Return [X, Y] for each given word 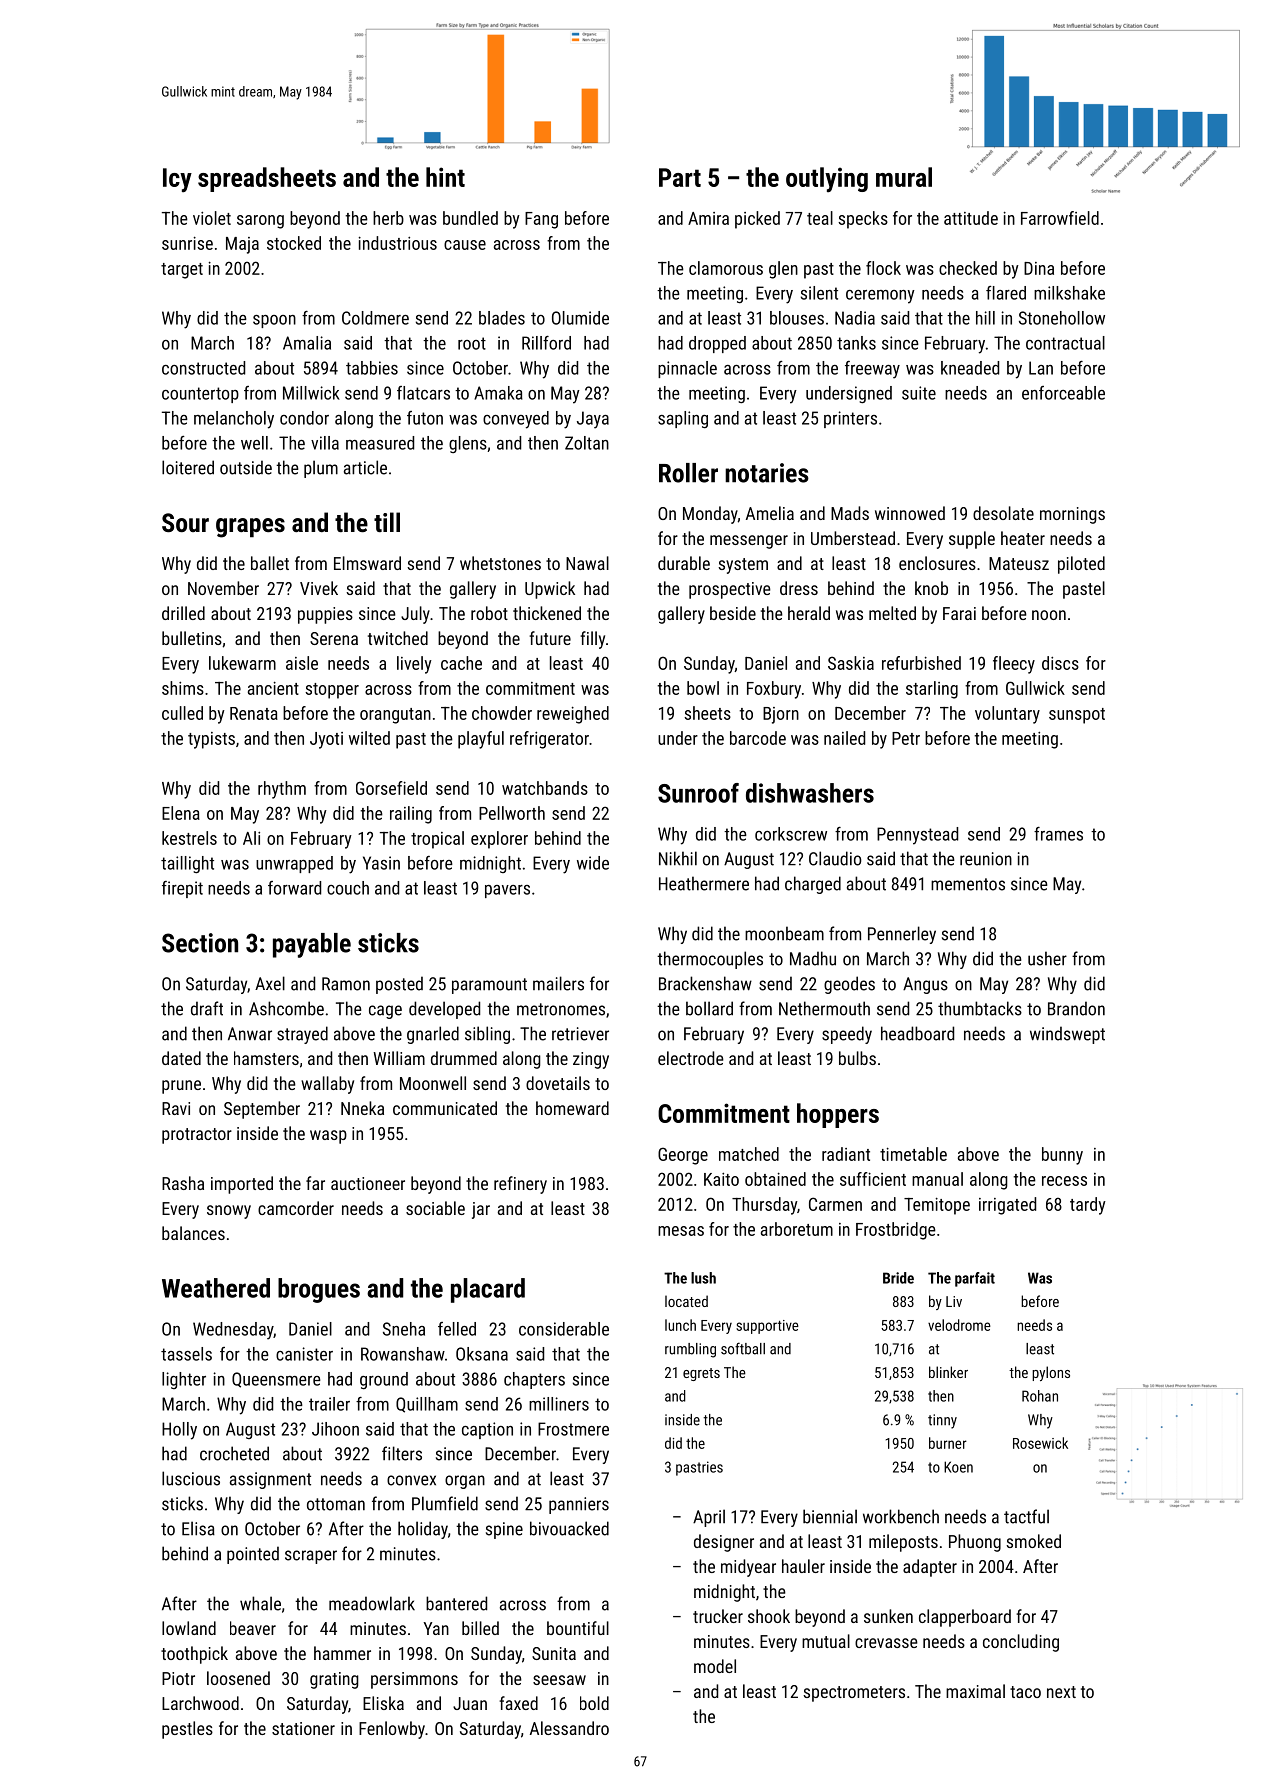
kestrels [189, 838]
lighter [184, 1380]
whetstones [500, 563]
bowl [703, 688]
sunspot [1077, 716]
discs [1060, 663]
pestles [187, 1730]
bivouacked [569, 1528]
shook [769, 1616]
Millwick [311, 393]
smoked [1033, 1541]
